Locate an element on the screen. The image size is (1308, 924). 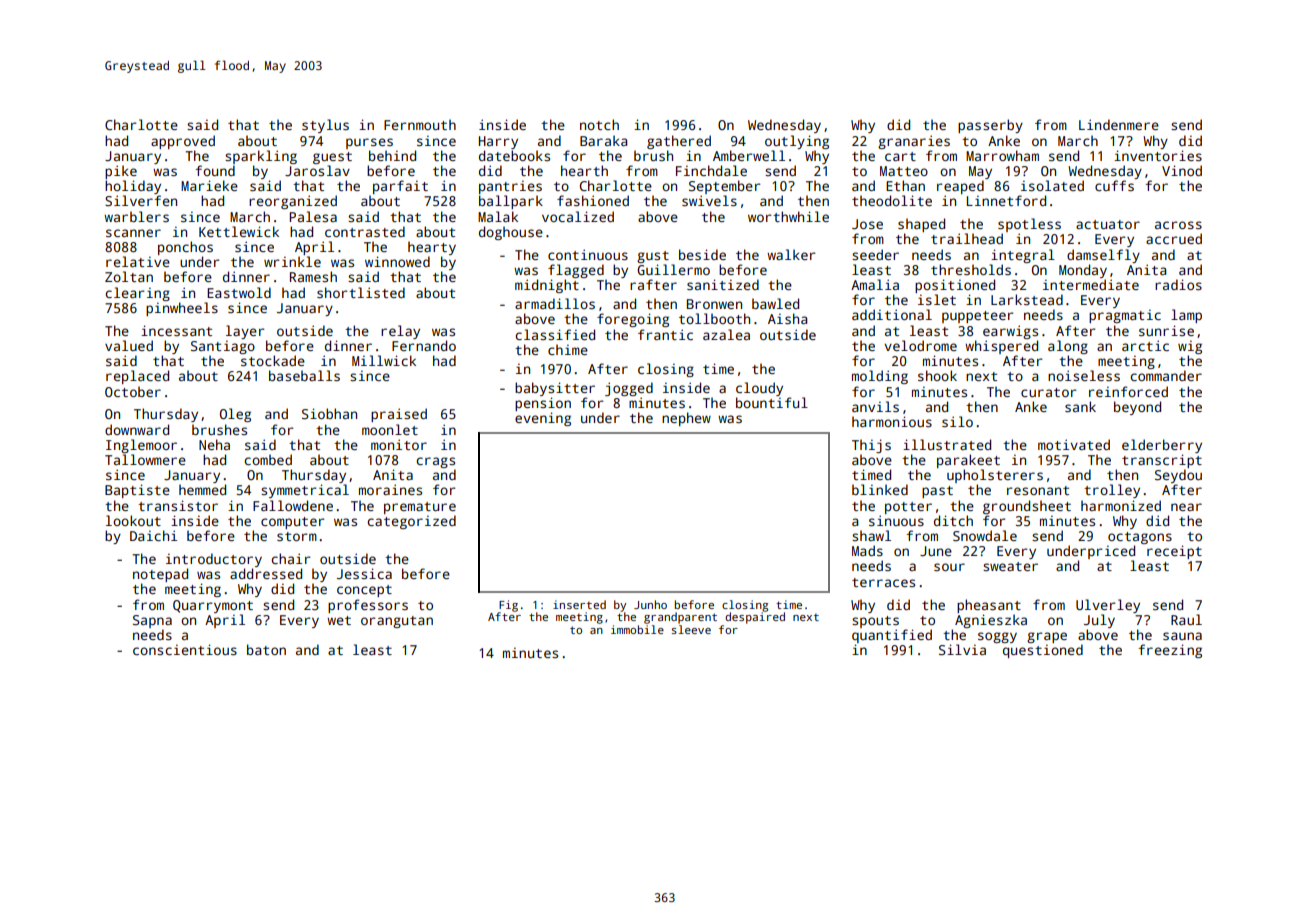
moraines is located at coordinates (390, 489).
